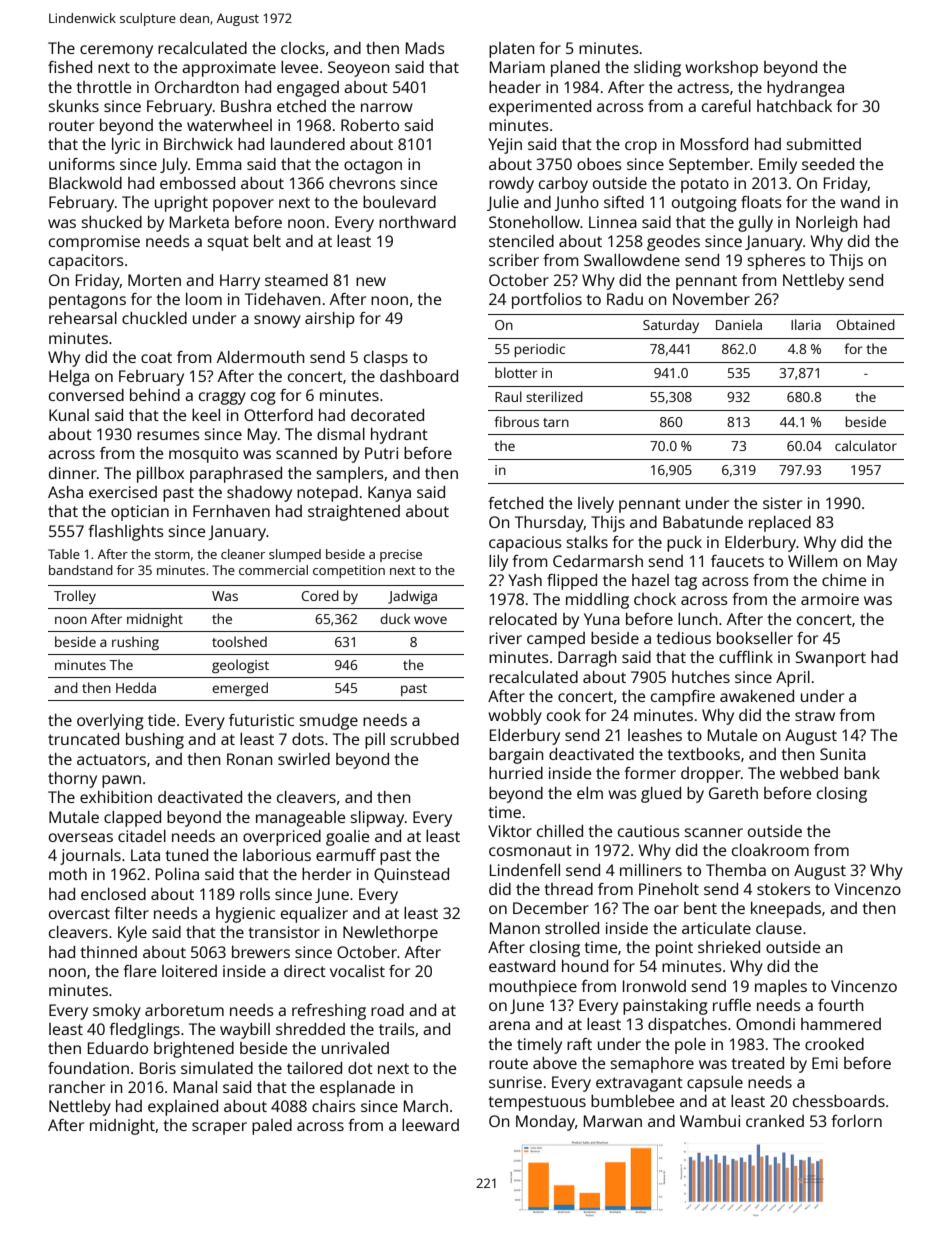 This screenshot has width=952, height=1233. Describe the element at coordinates (77, 1087) in the screenshot. I see `rancher` at that location.
